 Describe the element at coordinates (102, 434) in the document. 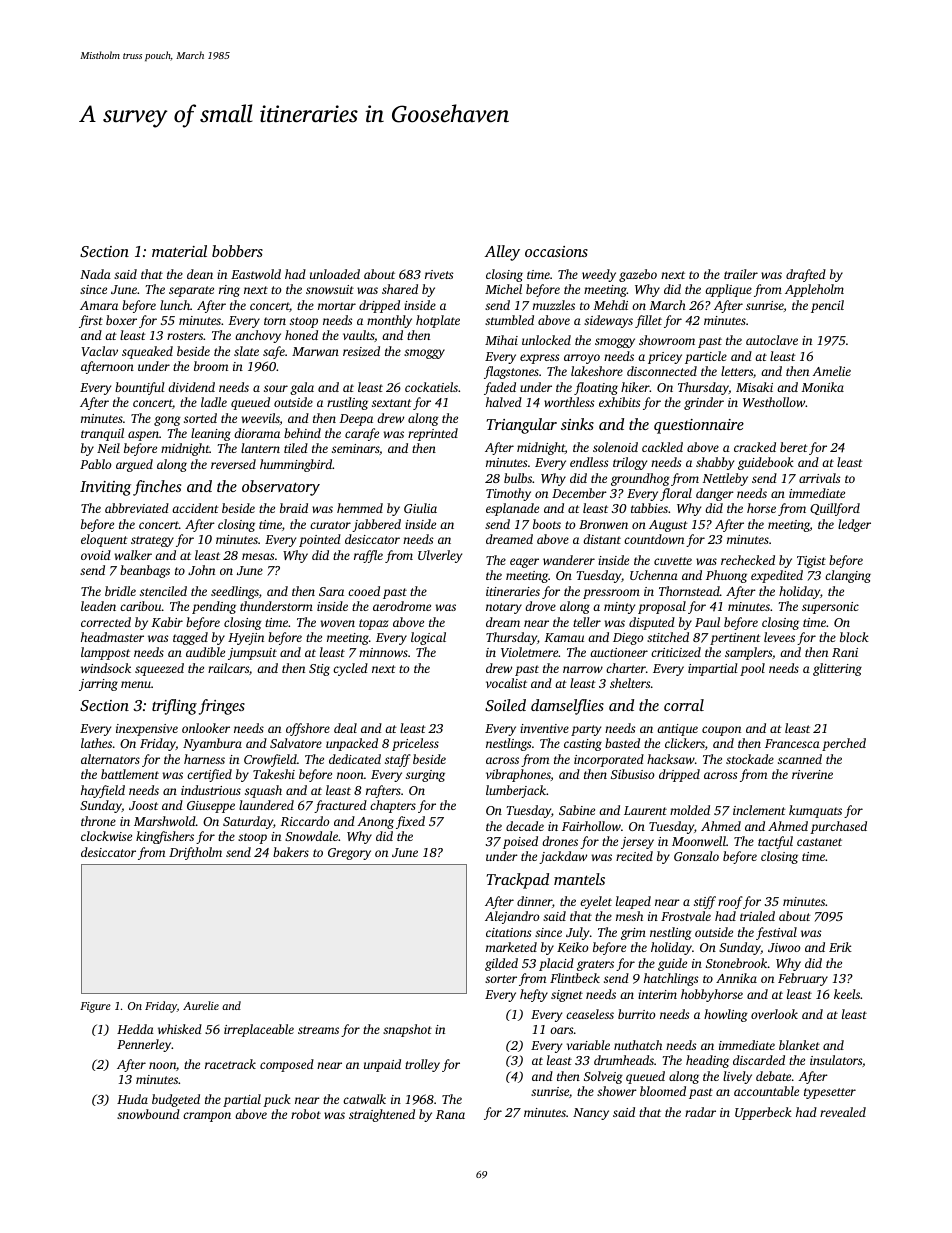

I see `tranquil` at that location.
